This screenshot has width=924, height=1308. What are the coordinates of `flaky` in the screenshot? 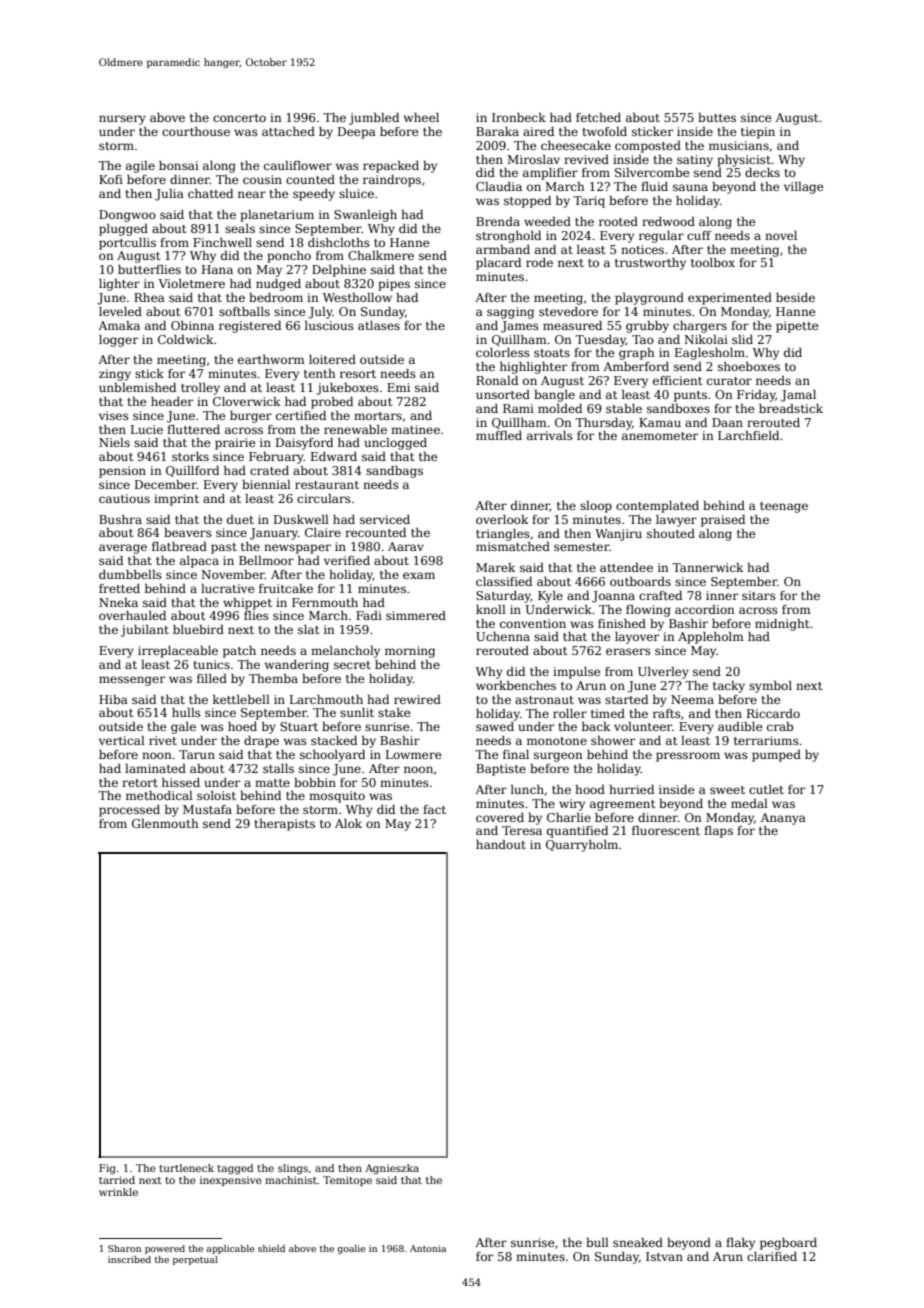 It's located at (740, 1244).
